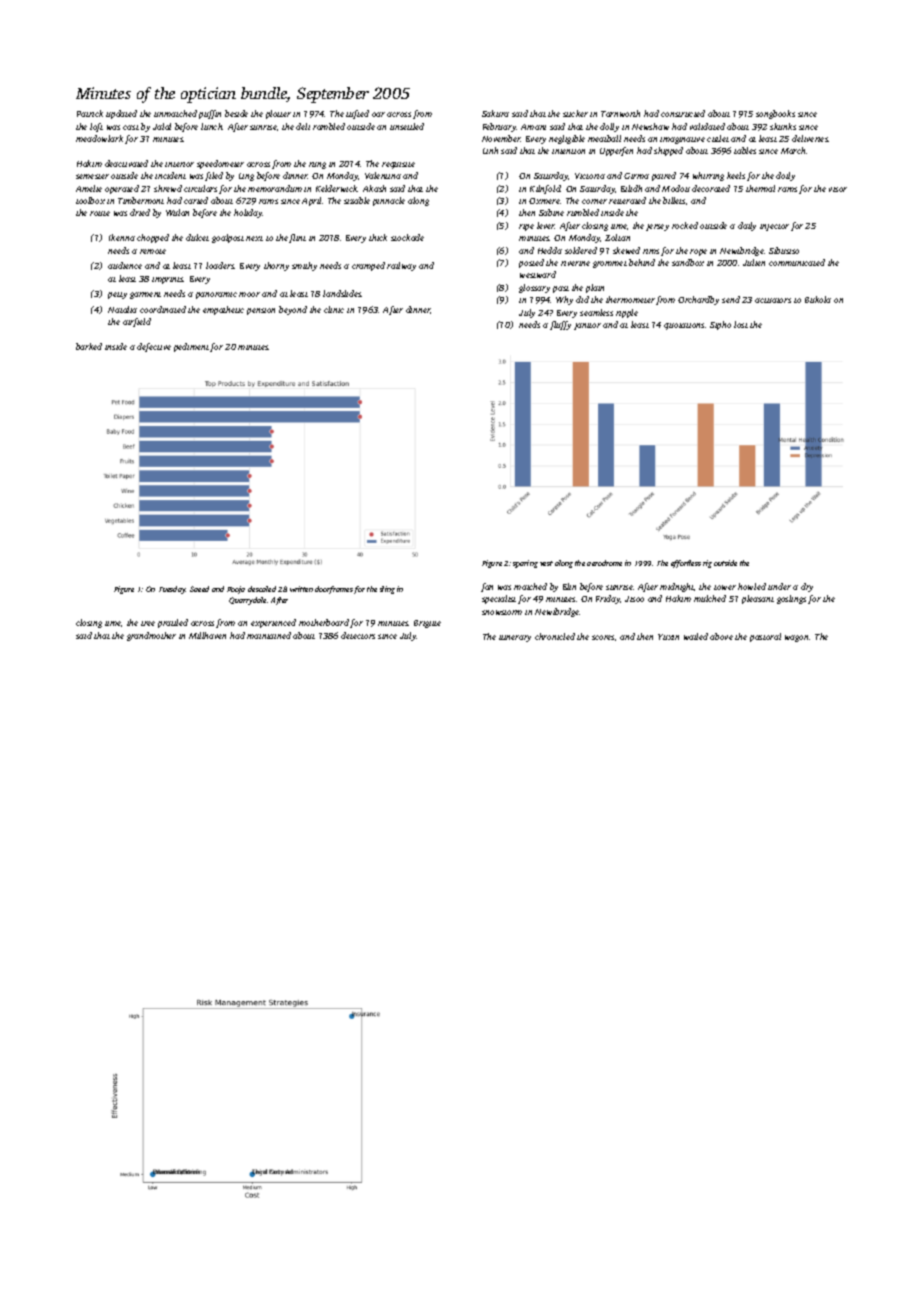 The image size is (924, 1308). What do you see at coordinates (151, 636) in the screenshot?
I see `grandmother` at bounding box center [151, 636].
